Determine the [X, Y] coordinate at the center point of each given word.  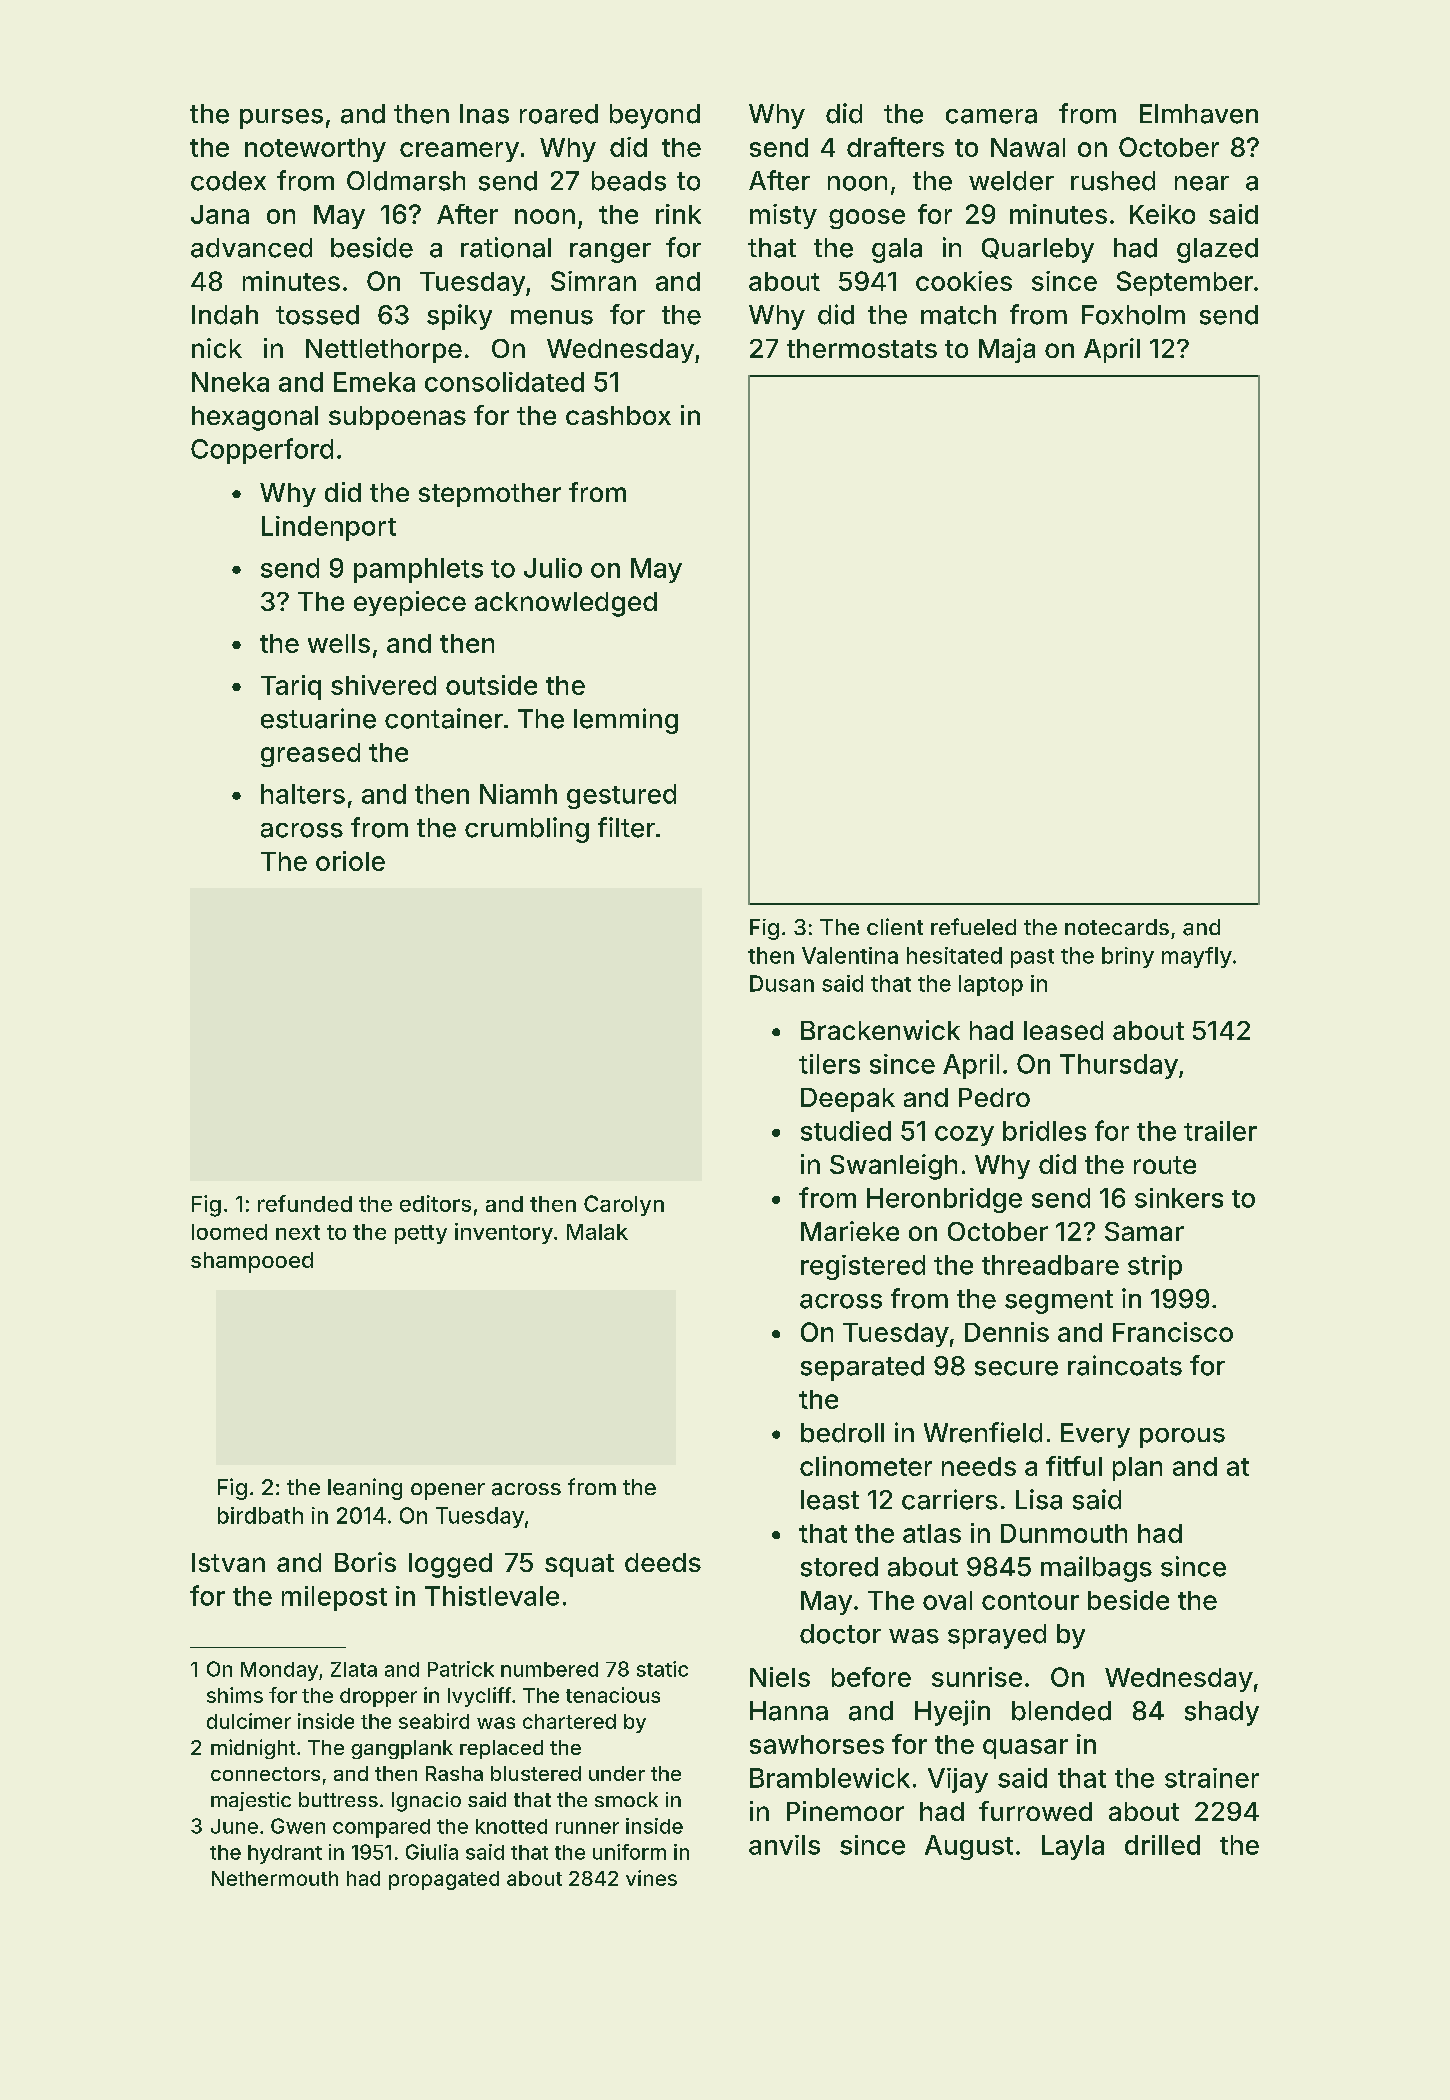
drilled [1162, 1845]
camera [991, 116]
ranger [610, 253]
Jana [220, 214]
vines [651, 1878]
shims [235, 1695]
